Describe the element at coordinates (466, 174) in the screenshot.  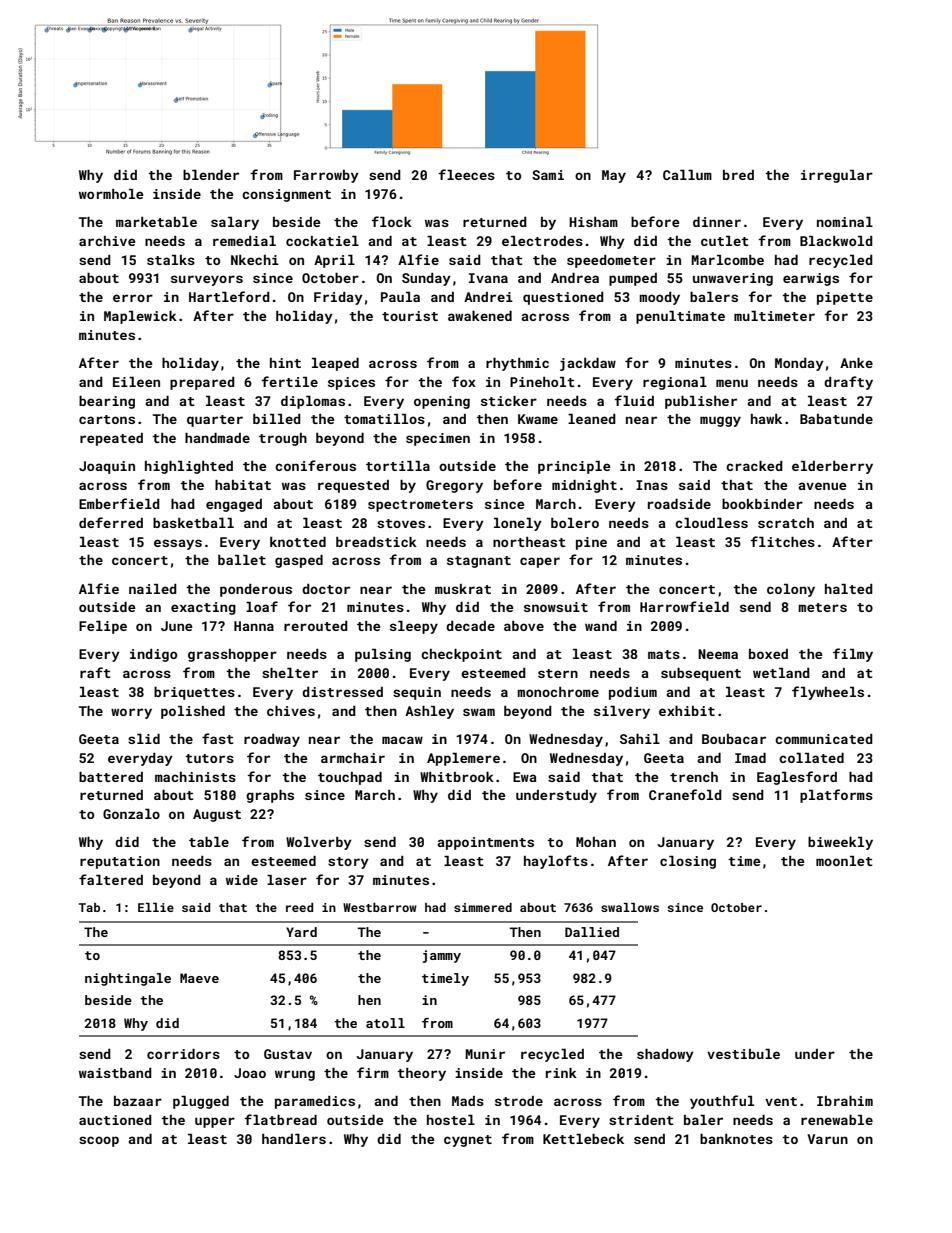
I see `fleeces` at that location.
